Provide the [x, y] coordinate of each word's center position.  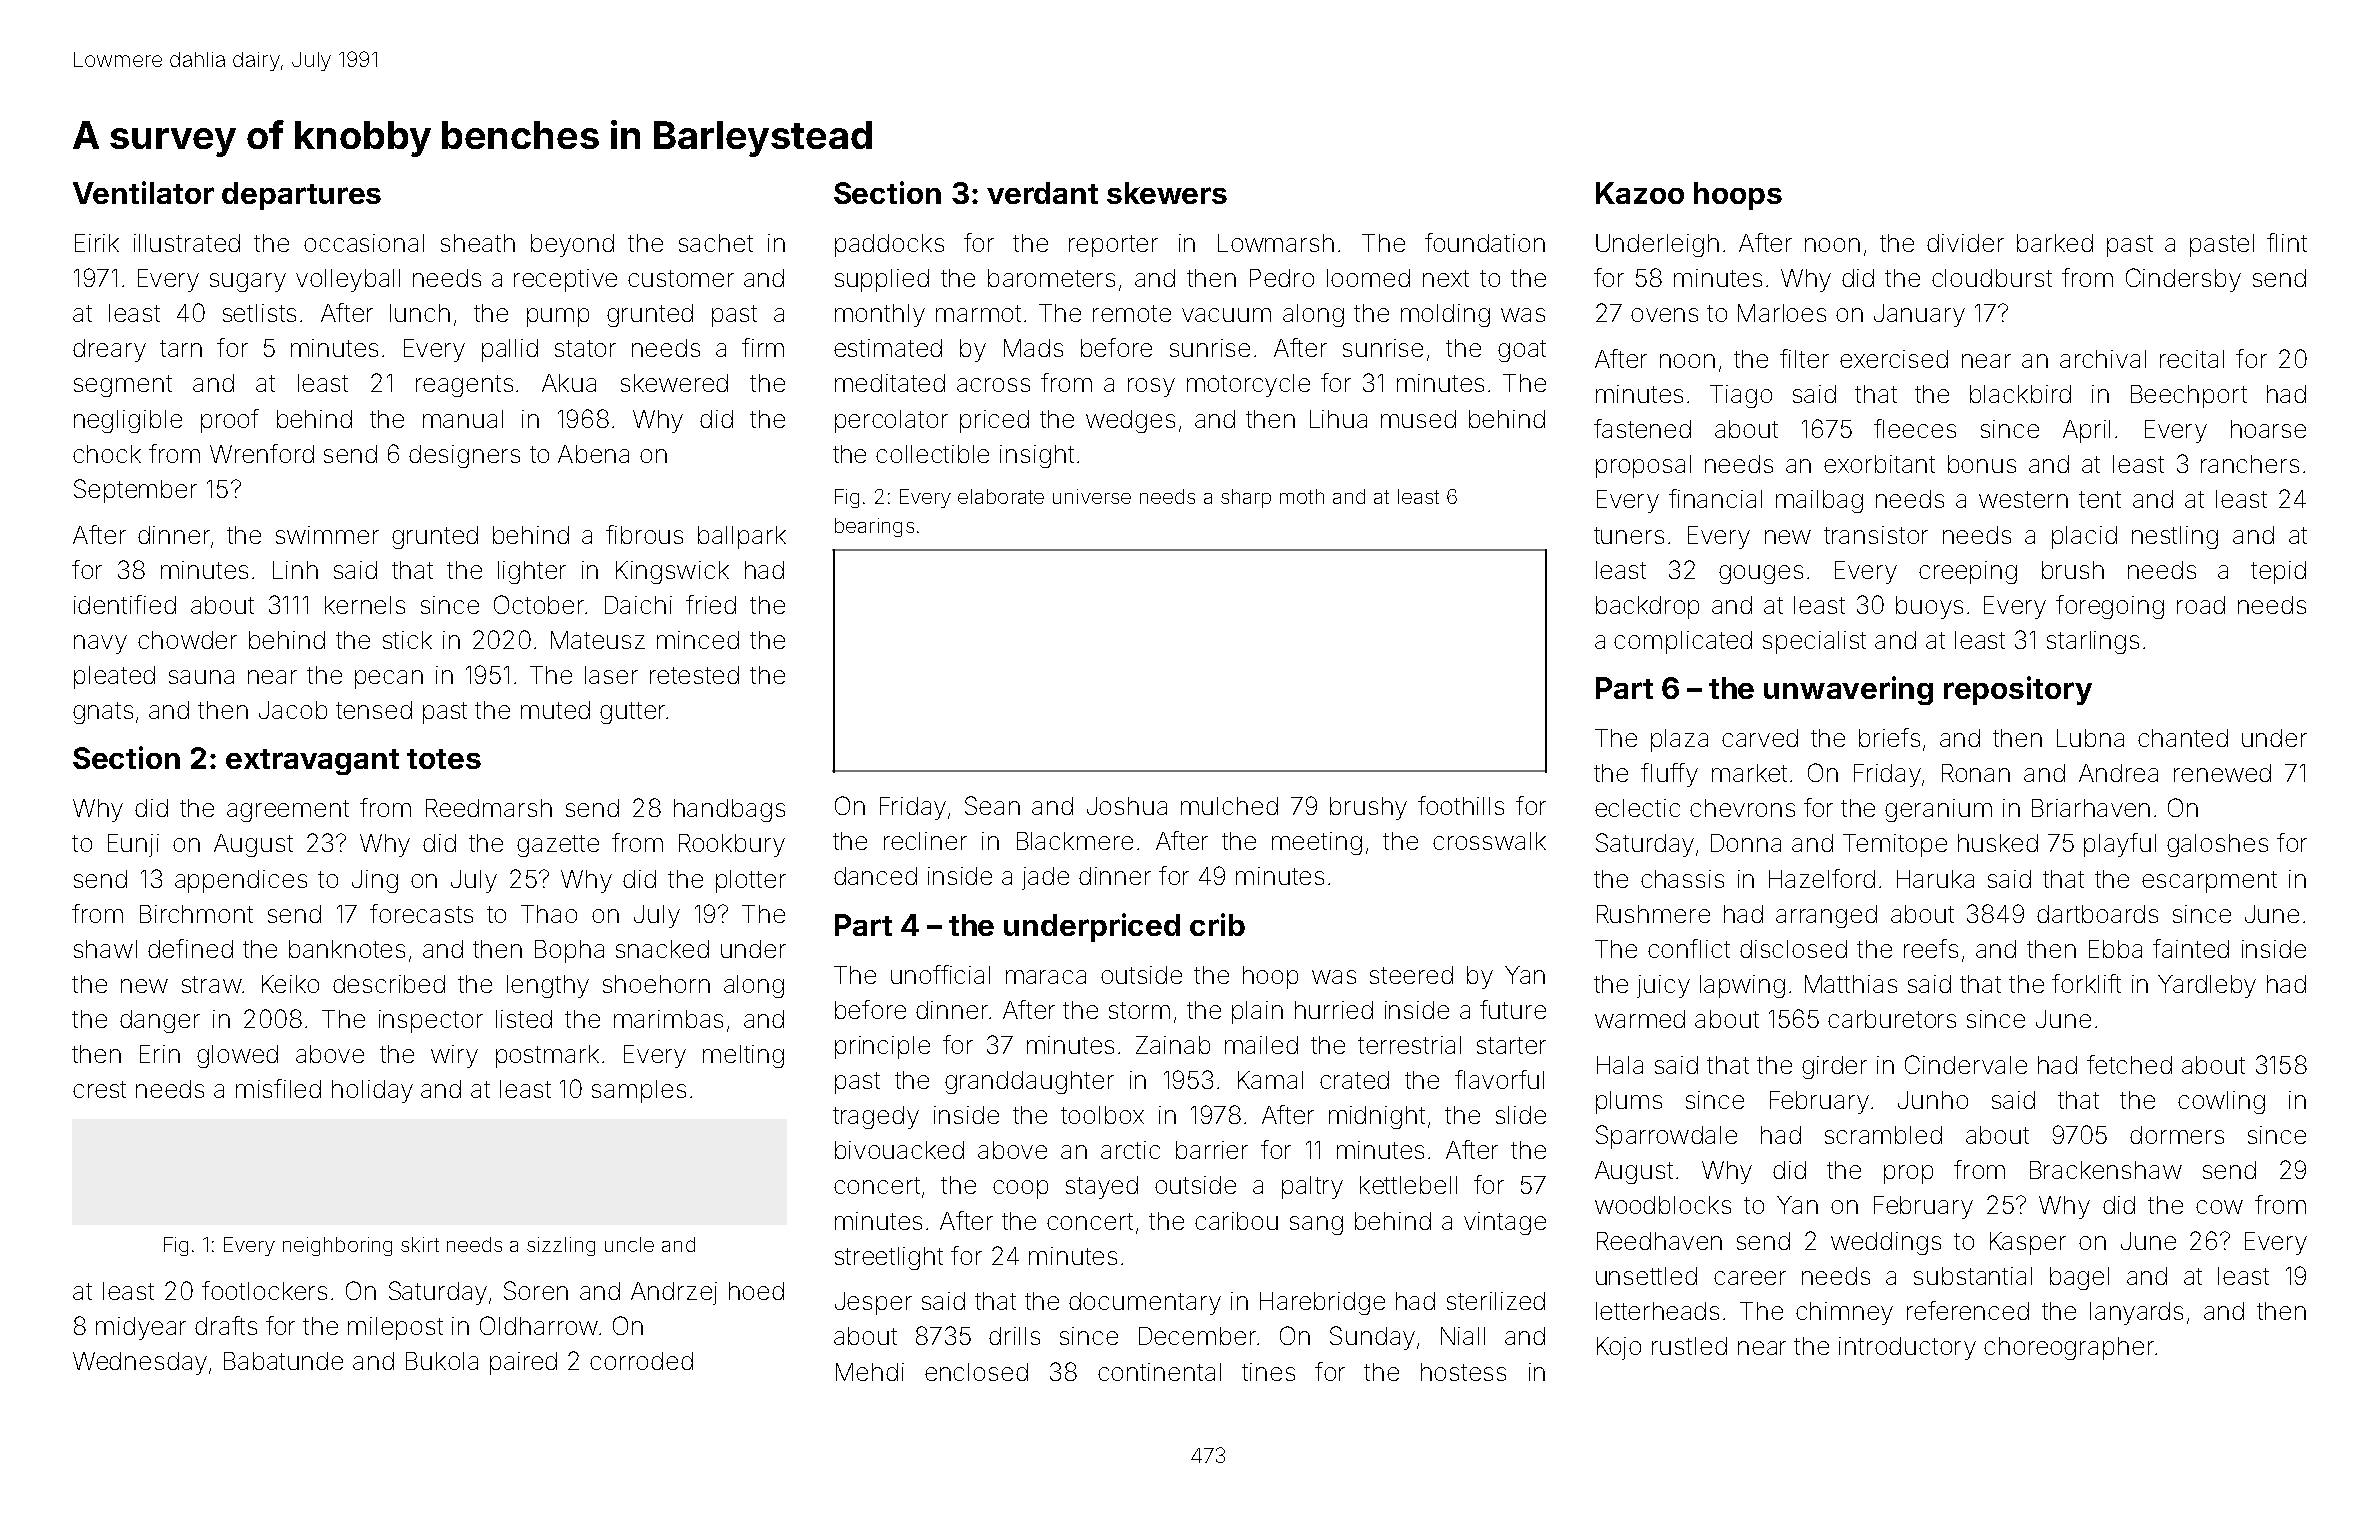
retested [694, 675]
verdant [1042, 193]
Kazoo [1640, 193]
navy [100, 644]
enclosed [976, 1372]
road [2201, 605]
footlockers [264, 1290]
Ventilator [143, 192]
